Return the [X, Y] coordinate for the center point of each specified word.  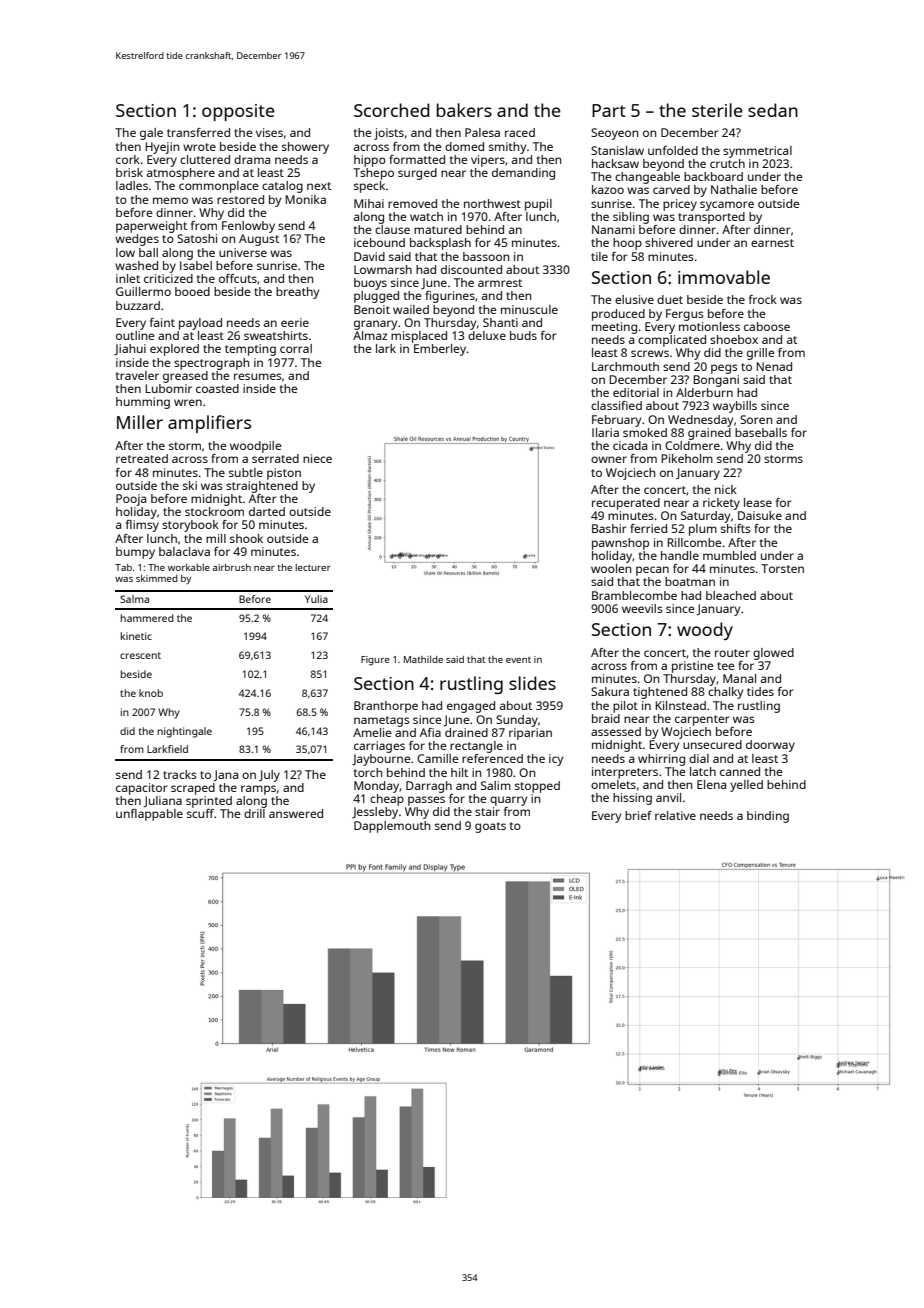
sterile [717, 110]
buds [523, 335]
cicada [630, 445]
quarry [508, 801]
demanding [523, 174]
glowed [773, 654]
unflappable [149, 815]
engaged [471, 707]
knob [151, 693]
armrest [500, 283]
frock [763, 299]
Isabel [196, 265]
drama [252, 159]
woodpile [255, 447]
